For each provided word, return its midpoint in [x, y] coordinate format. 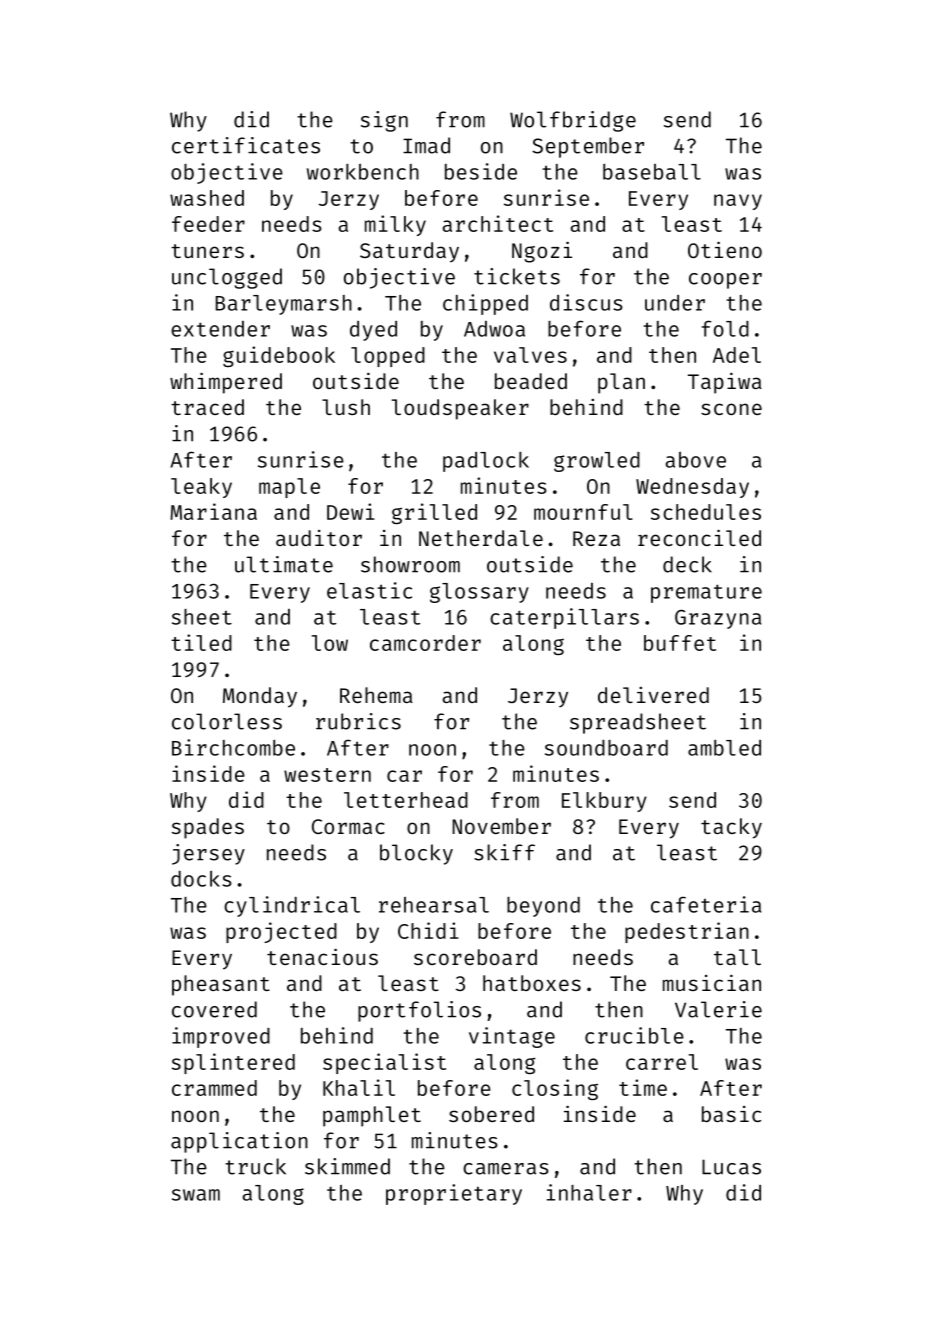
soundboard [606, 748]
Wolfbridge [573, 121]
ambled [724, 748]
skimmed [347, 1166]
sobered [491, 1114]
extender [220, 329]
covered [214, 1009]
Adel [737, 355]
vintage [512, 1037]
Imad [426, 145]
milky [395, 225]
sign [384, 121]
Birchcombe [233, 747]
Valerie [718, 1009]
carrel [662, 1062]
